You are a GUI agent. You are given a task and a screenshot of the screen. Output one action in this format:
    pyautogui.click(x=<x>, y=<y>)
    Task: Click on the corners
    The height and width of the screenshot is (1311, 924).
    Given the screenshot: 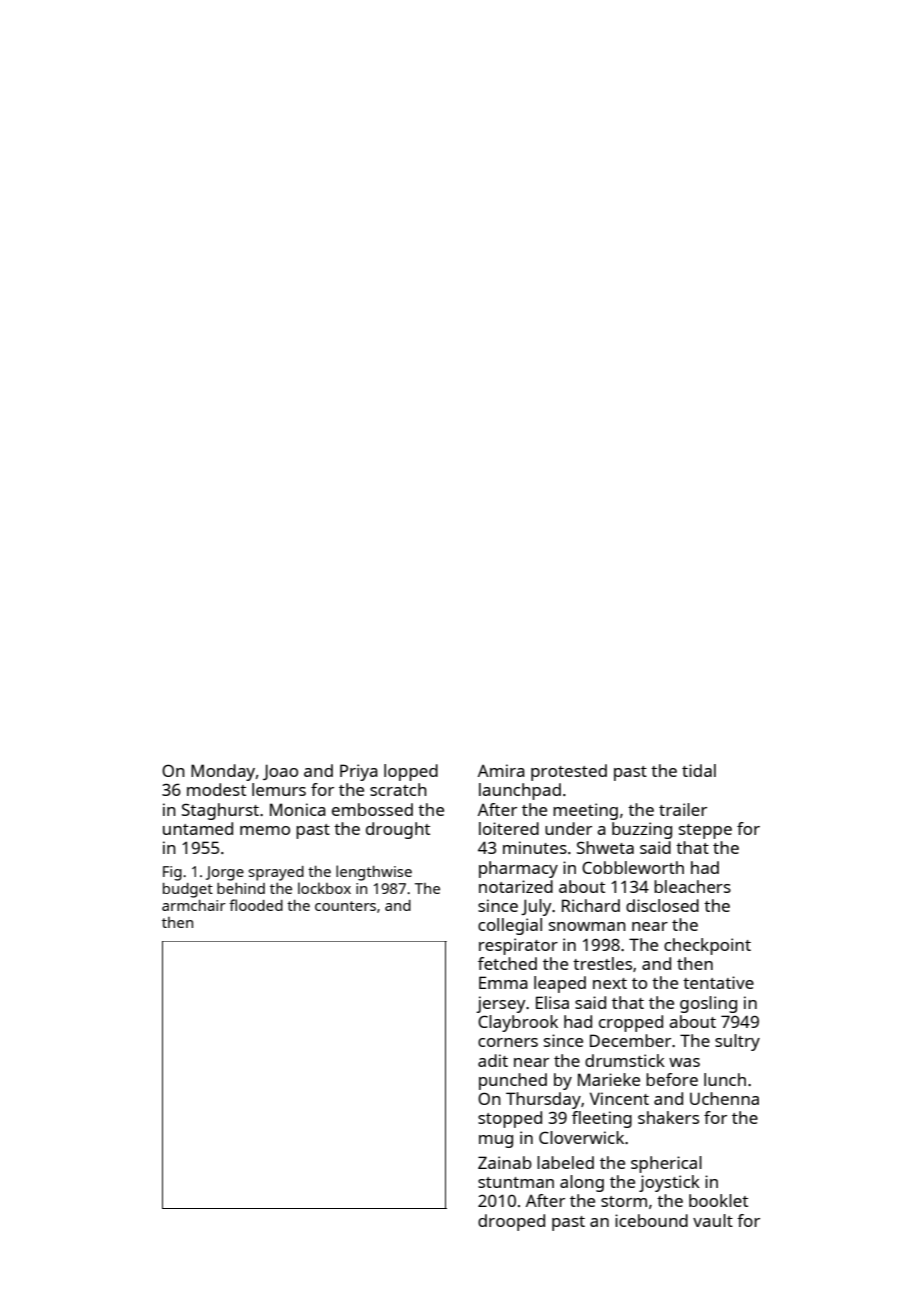 What is the action you would take?
    pyautogui.click(x=508, y=1042)
